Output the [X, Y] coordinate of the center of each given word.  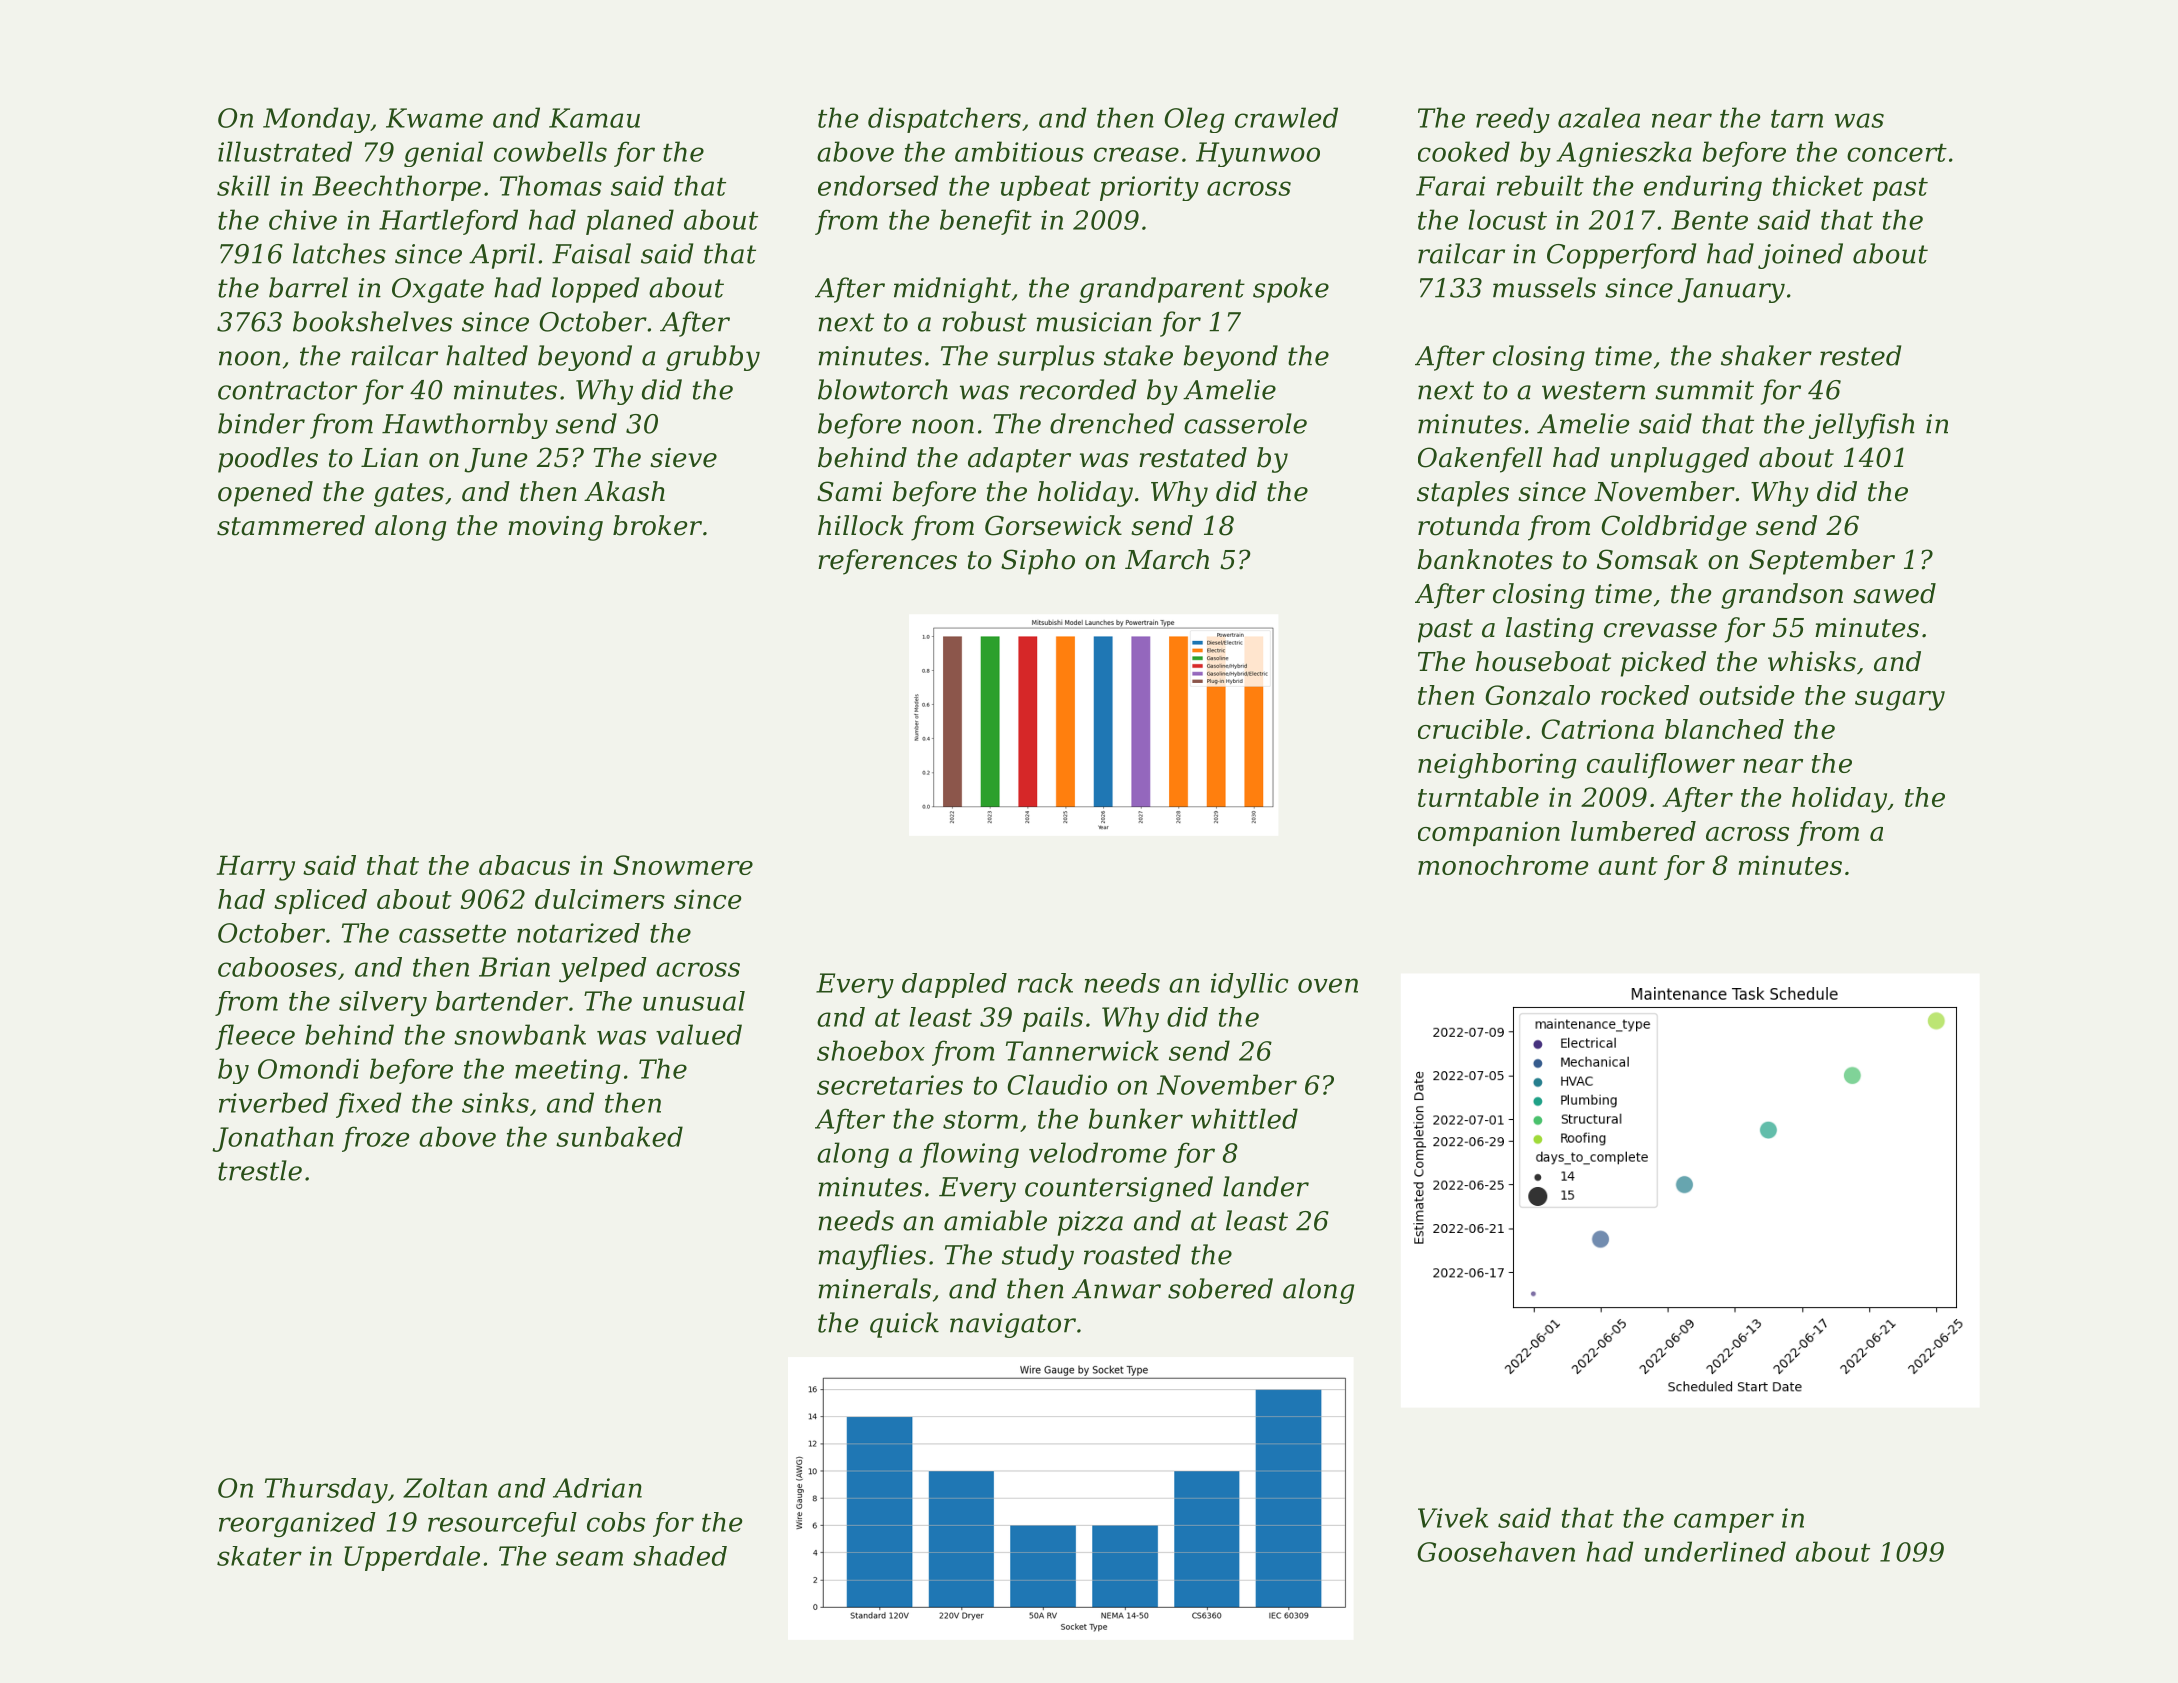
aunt [1628, 866]
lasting [1549, 630]
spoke [1291, 290]
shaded [680, 1556]
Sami [849, 491]
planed [630, 222]
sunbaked [619, 1136]
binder [261, 423]
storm [980, 1119]
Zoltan [445, 1488]
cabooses [277, 967]
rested [1860, 355]
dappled [954, 985]
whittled [1244, 1118]
